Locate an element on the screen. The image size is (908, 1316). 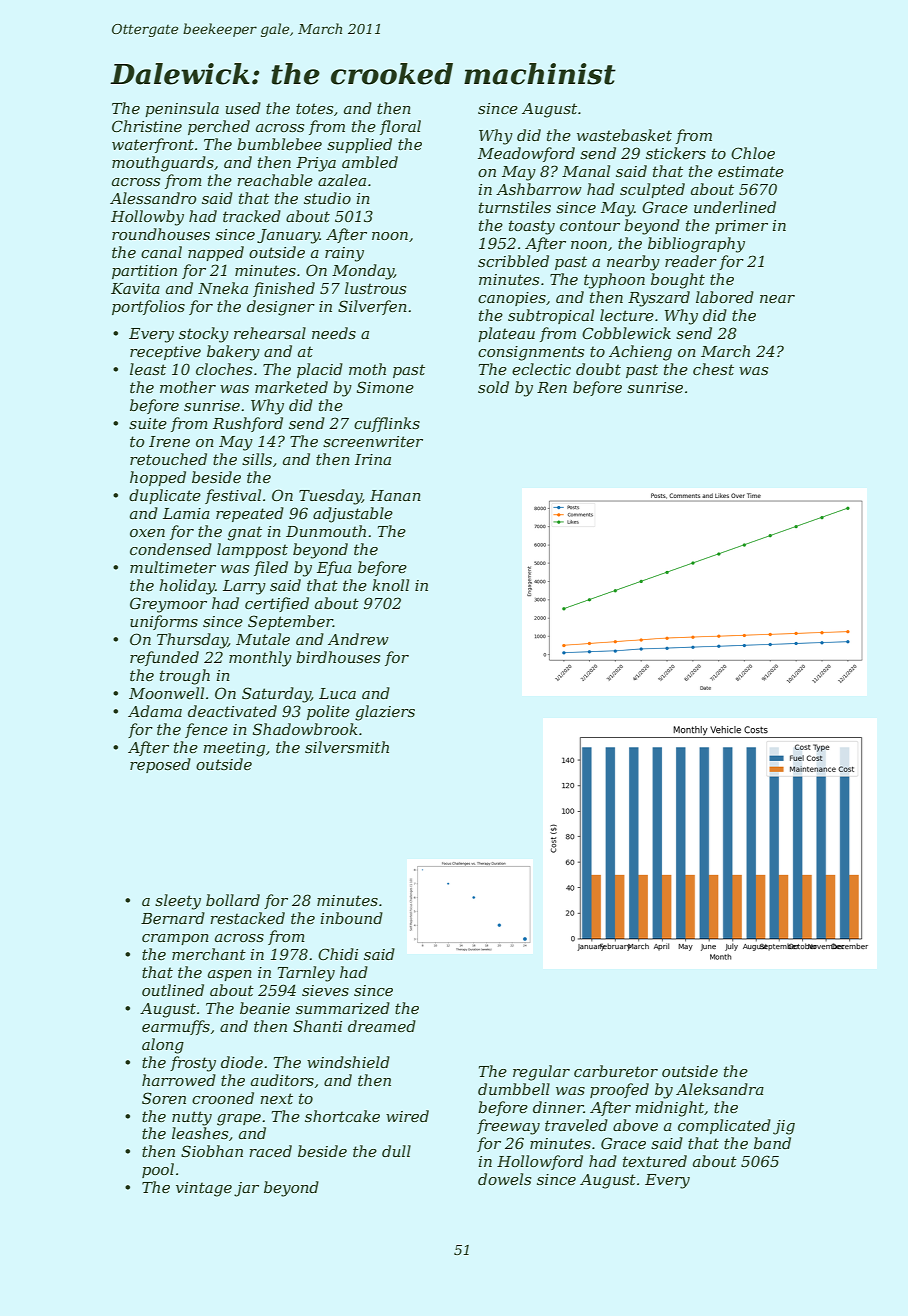
crampon is located at coordinates (175, 939).
